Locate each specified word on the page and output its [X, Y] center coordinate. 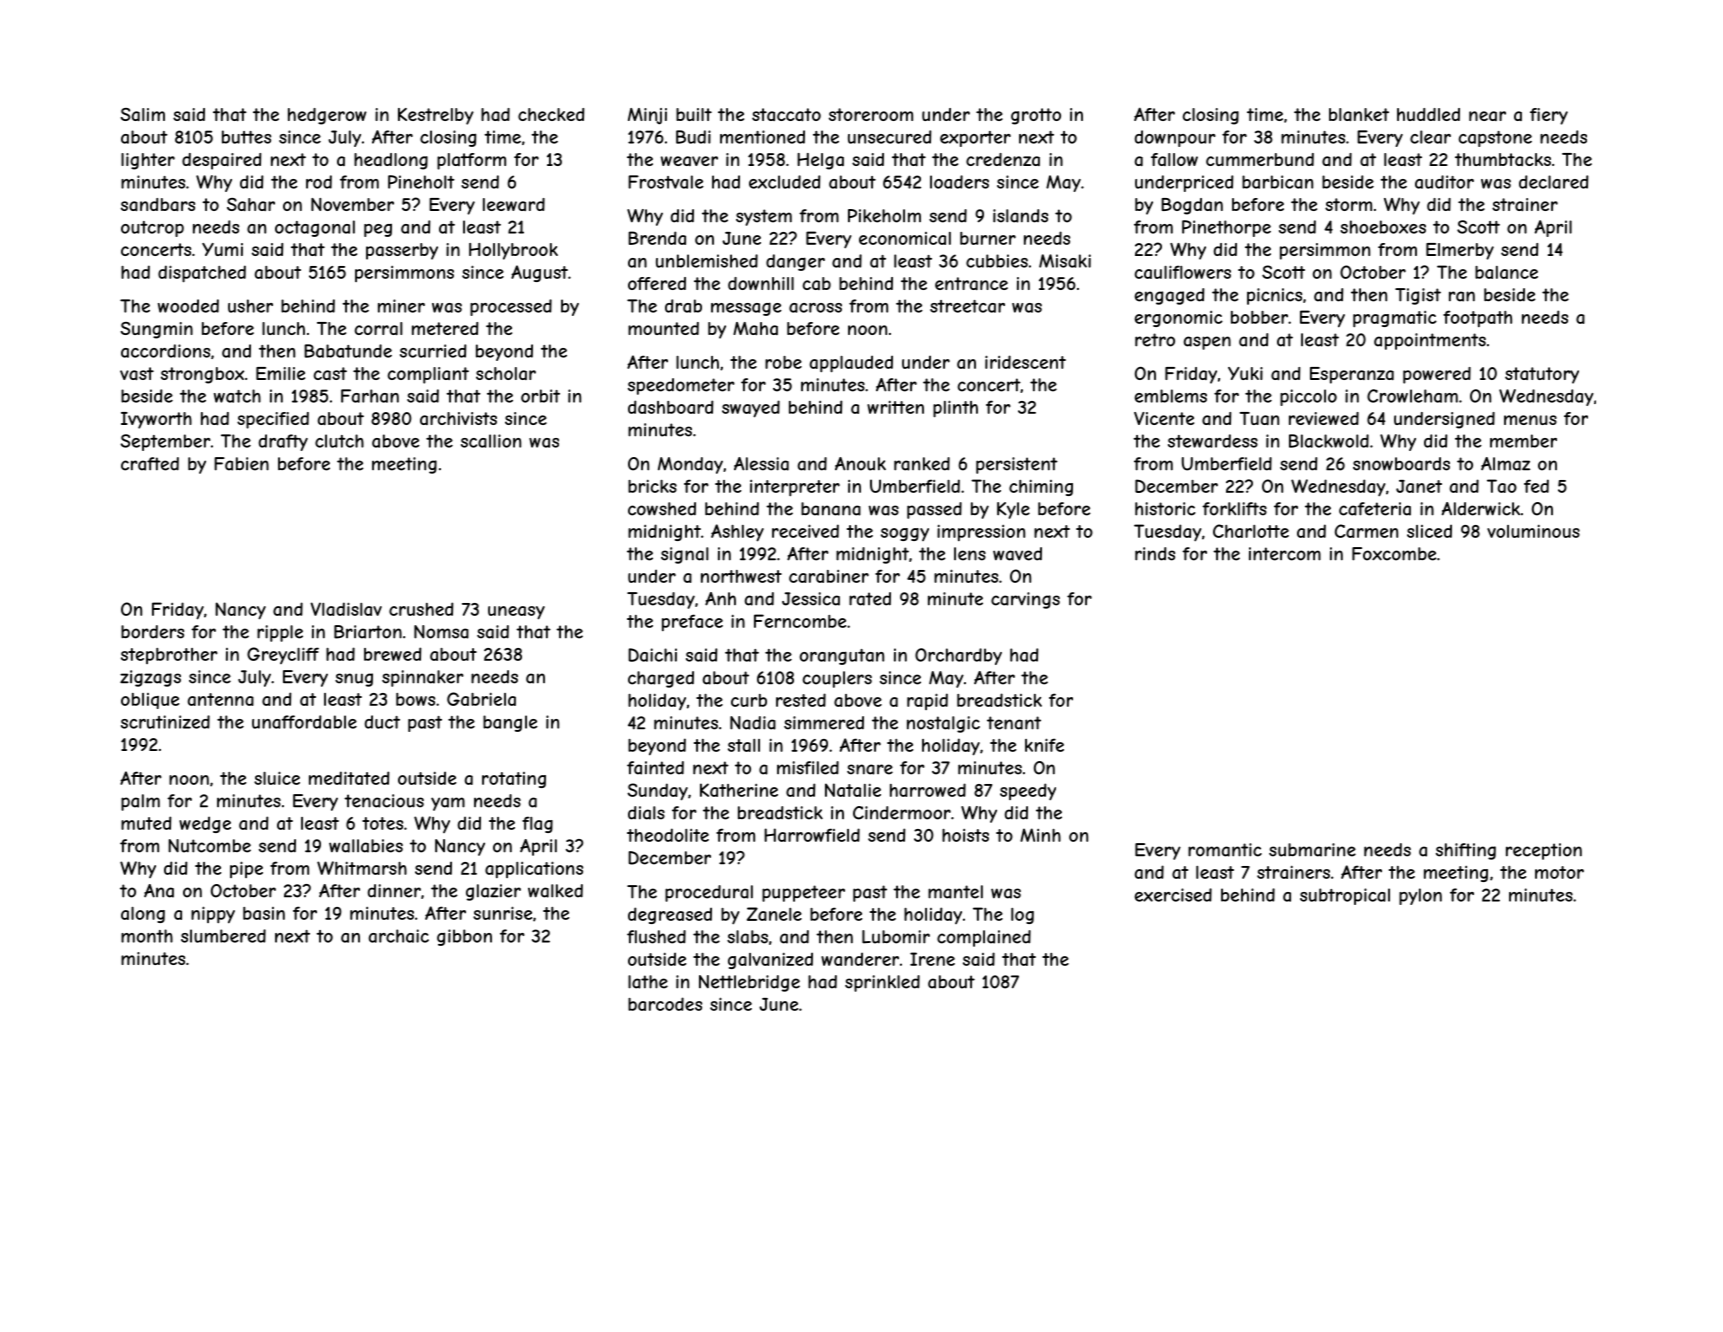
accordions [165, 351]
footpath [1477, 318]
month [147, 936]
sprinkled [882, 983]
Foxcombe [1394, 554]
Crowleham [1412, 396]
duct [382, 722]
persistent [1017, 465]
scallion [491, 441]
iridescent [1025, 362]
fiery [1549, 116]
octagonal [315, 228]
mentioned [762, 137]
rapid [927, 701]
